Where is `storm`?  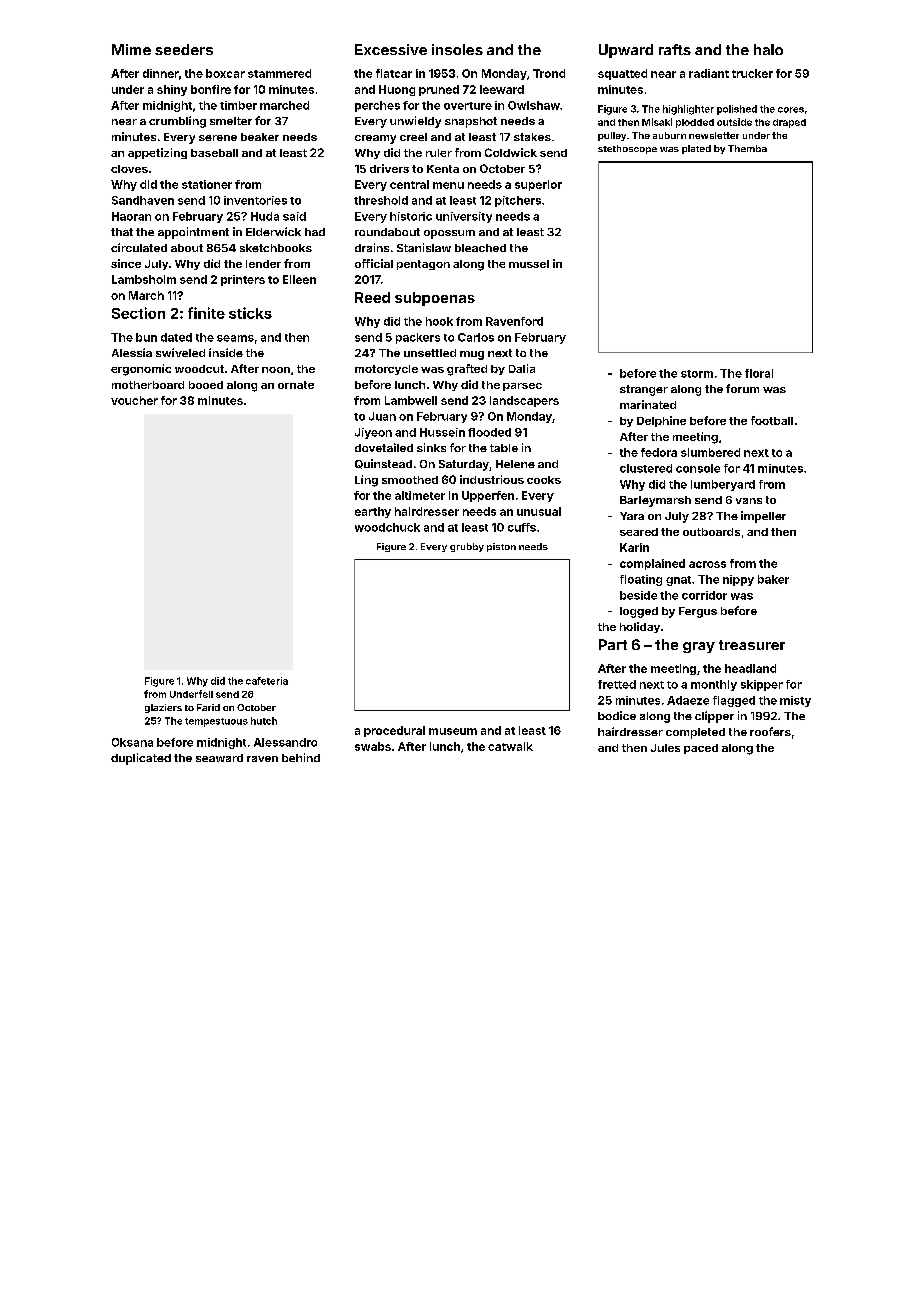 storm is located at coordinates (697, 374).
